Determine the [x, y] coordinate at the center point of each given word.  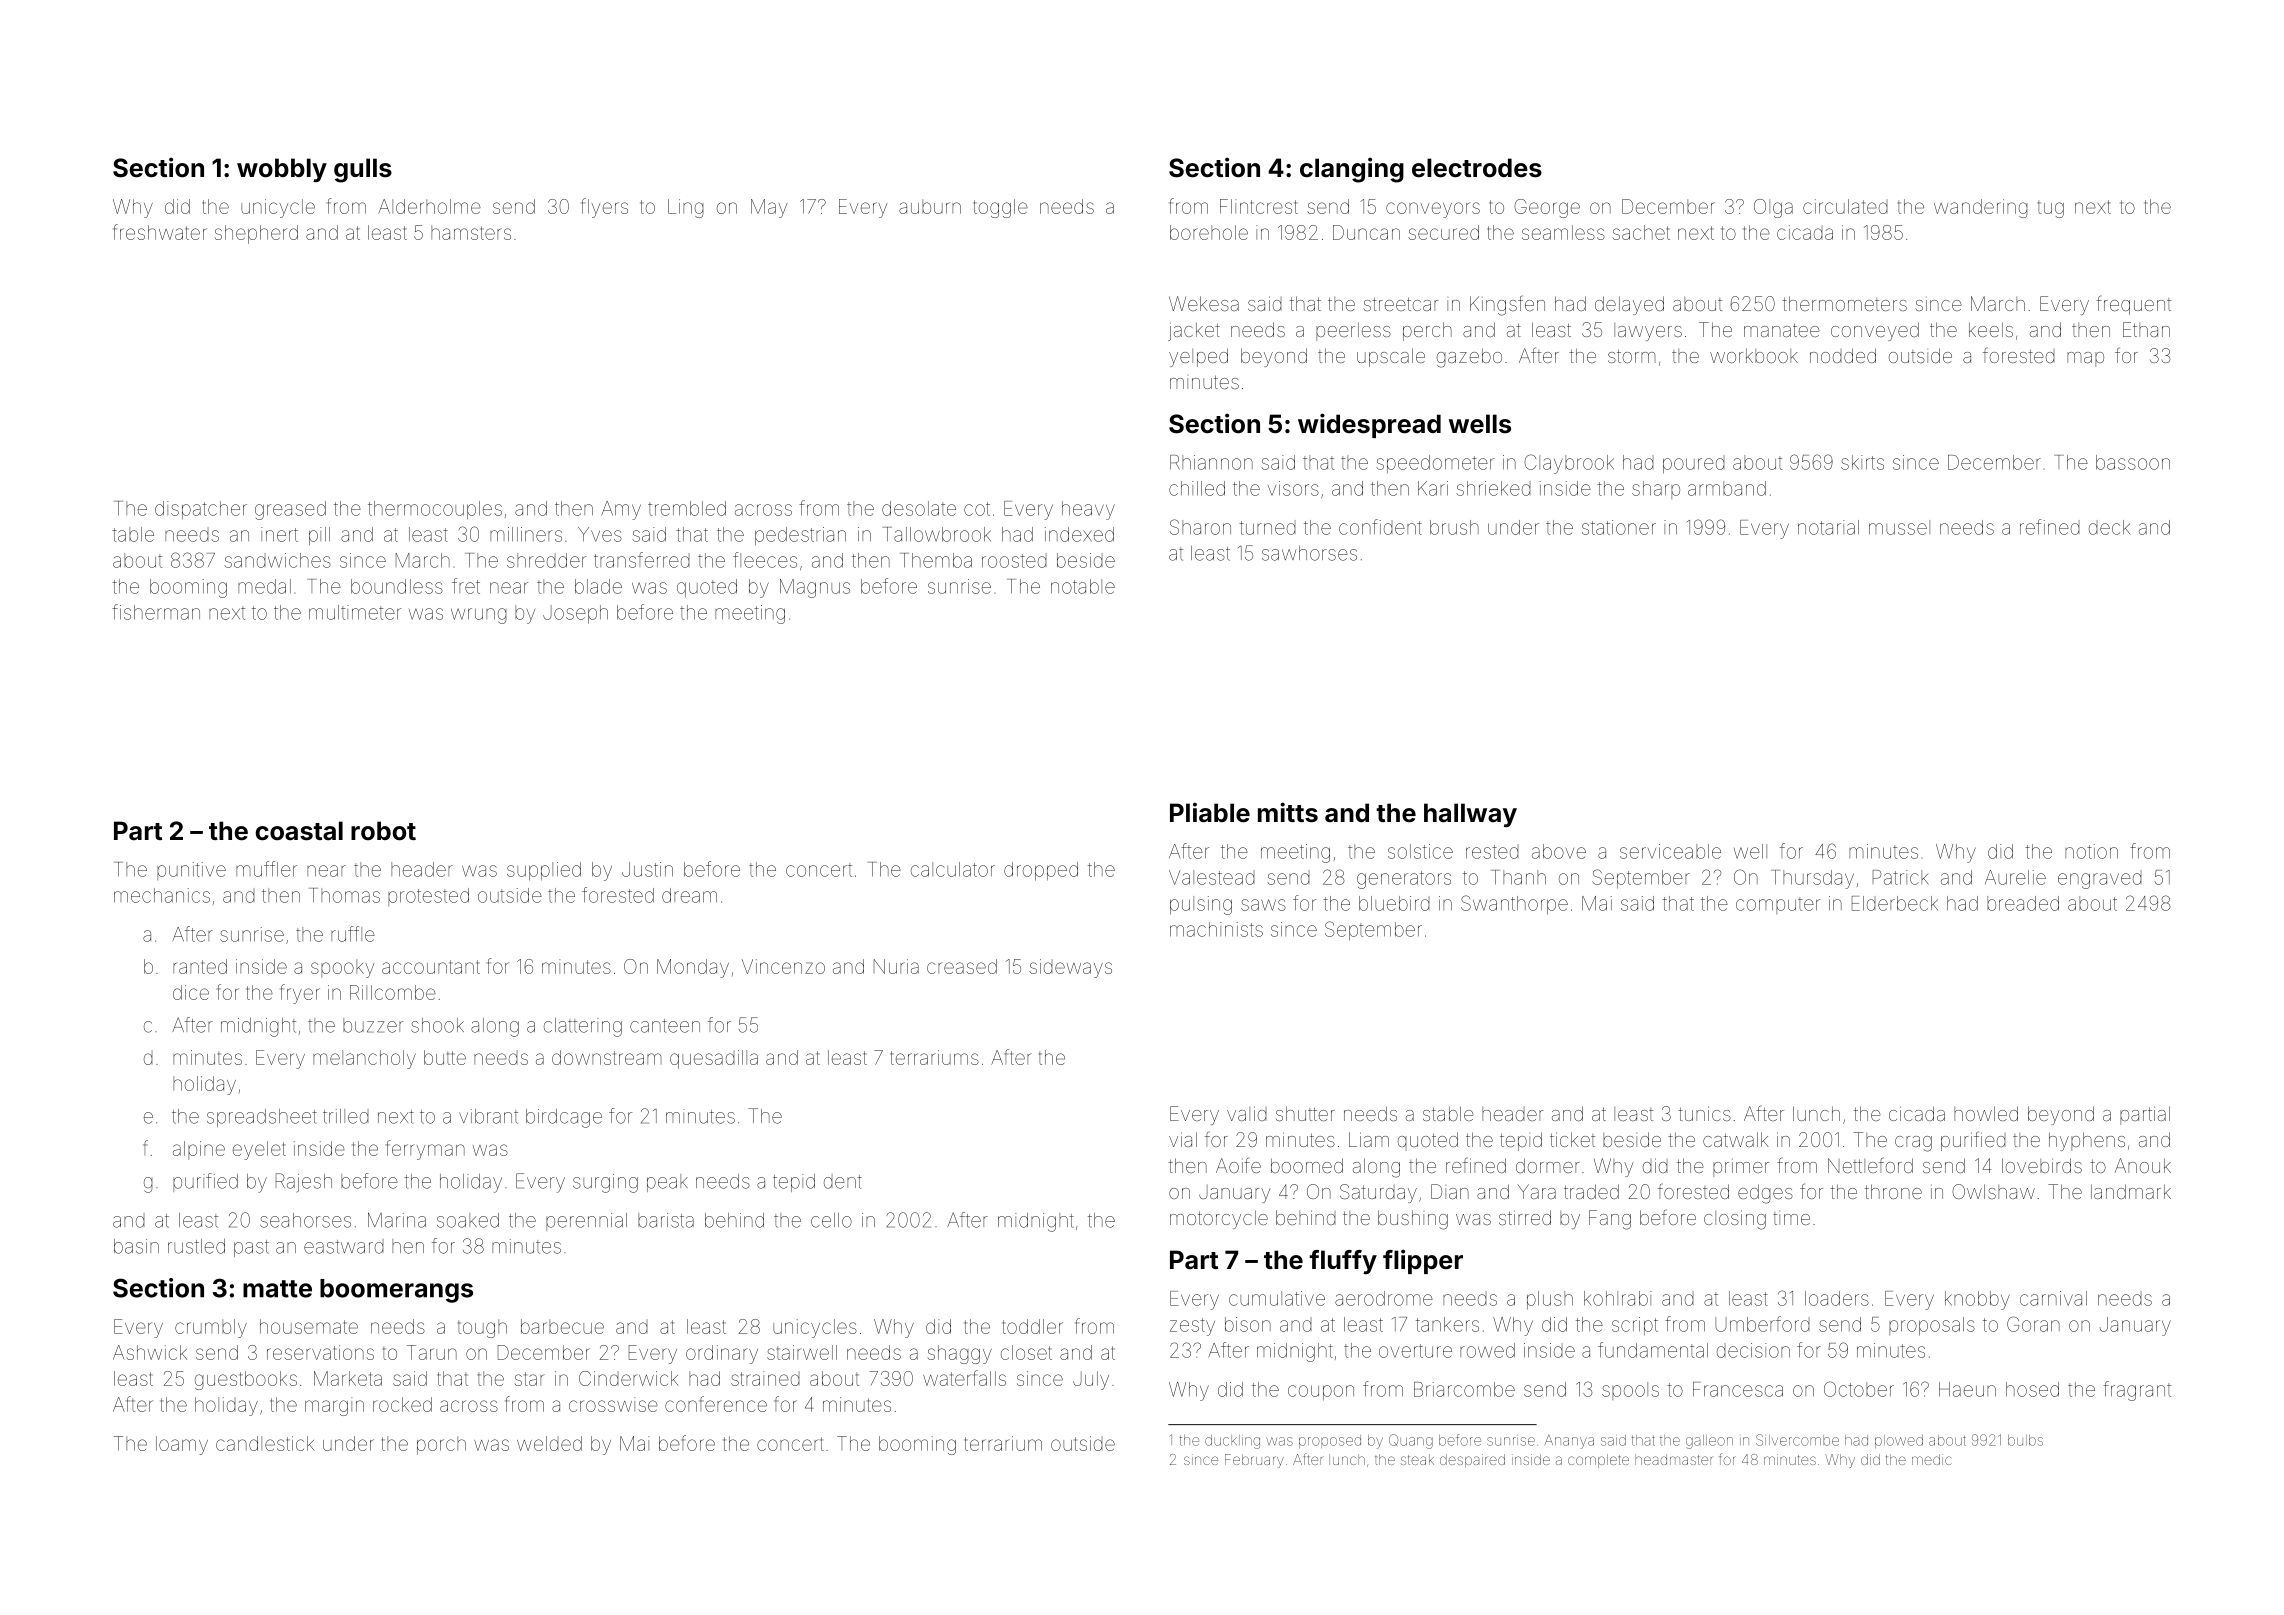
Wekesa [1204, 303]
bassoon [2133, 462]
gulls [363, 170]
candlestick [265, 1443]
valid [1247, 1113]
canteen [665, 1026]
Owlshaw [1993, 1191]
